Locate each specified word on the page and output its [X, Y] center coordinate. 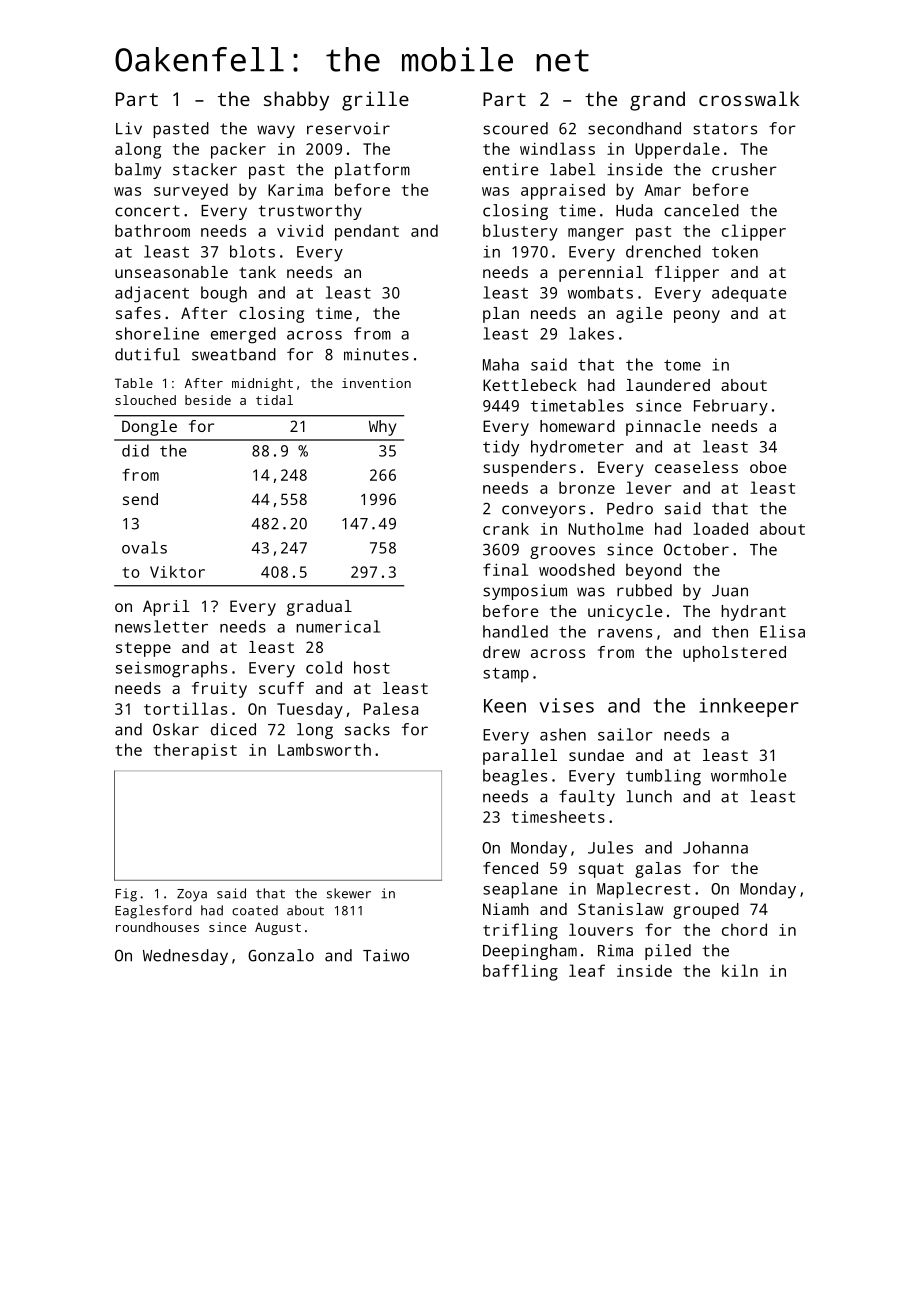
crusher [744, 169]
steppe [143, 649]
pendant [367, 232]
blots [252, 251]
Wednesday [185, 957]
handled [515, 631]
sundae [596, 755]
